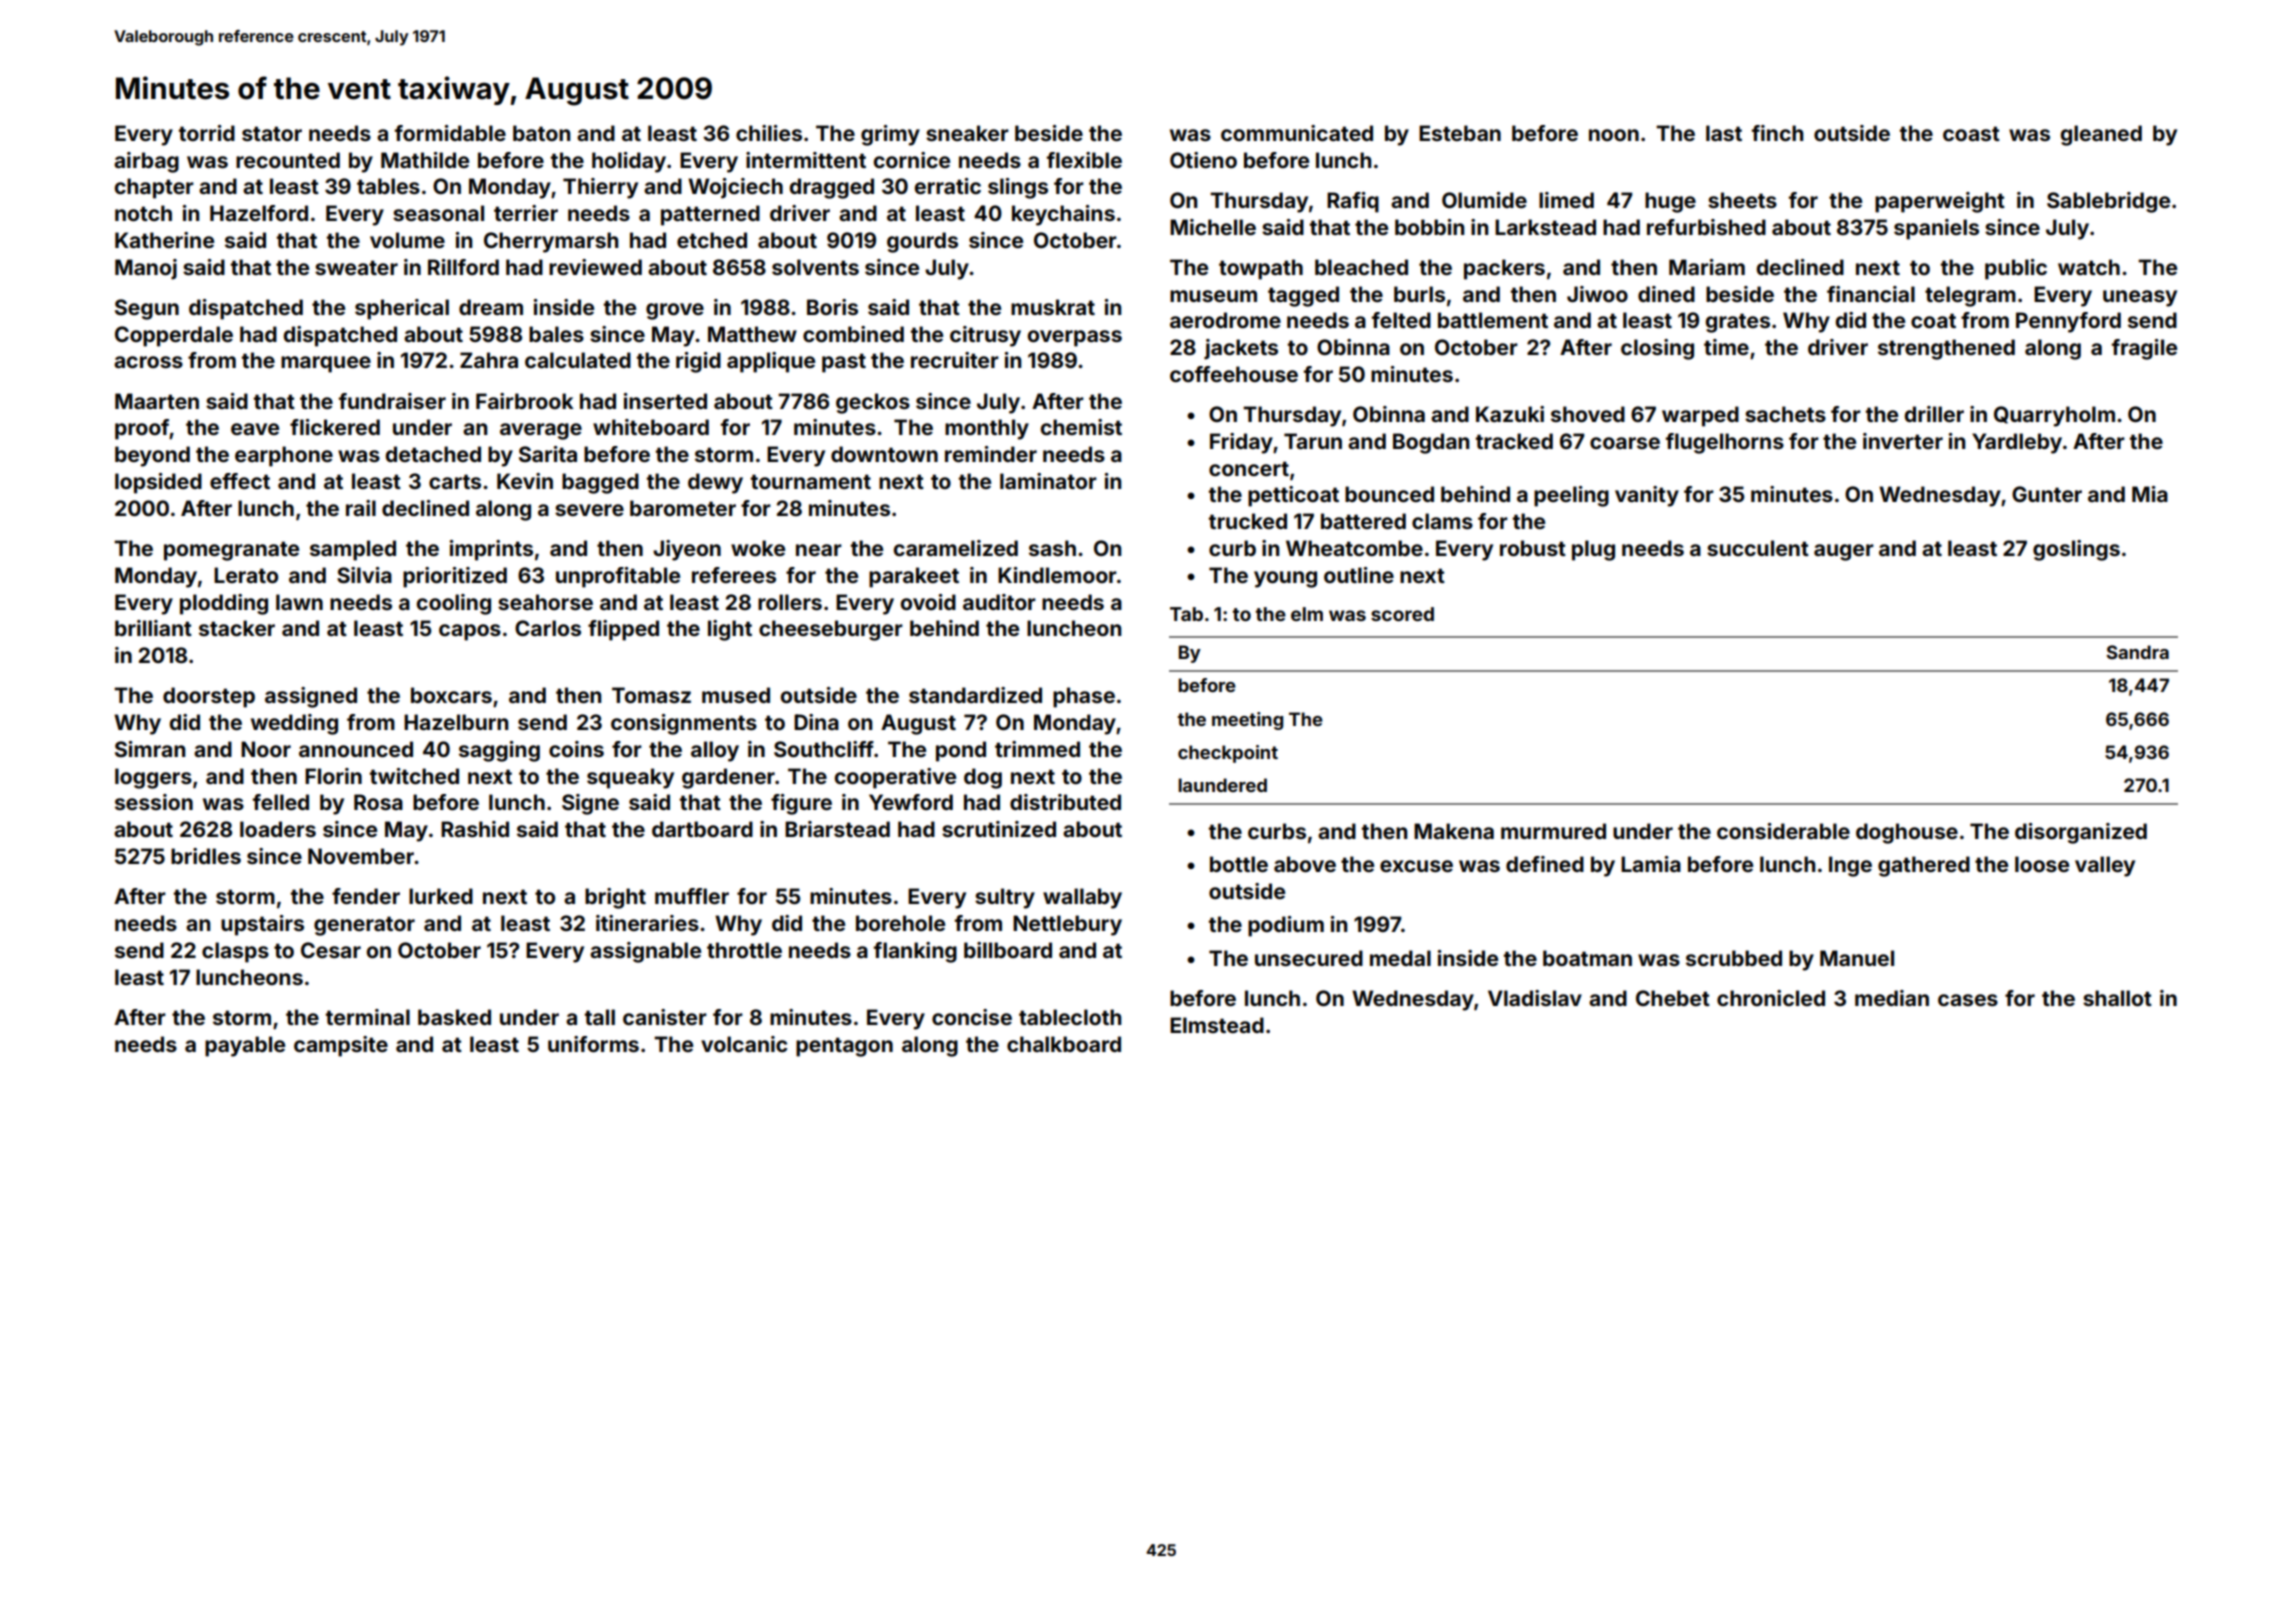 This image has height=1620, width=2292. I want to click on communicated, so click(1297, 133).
